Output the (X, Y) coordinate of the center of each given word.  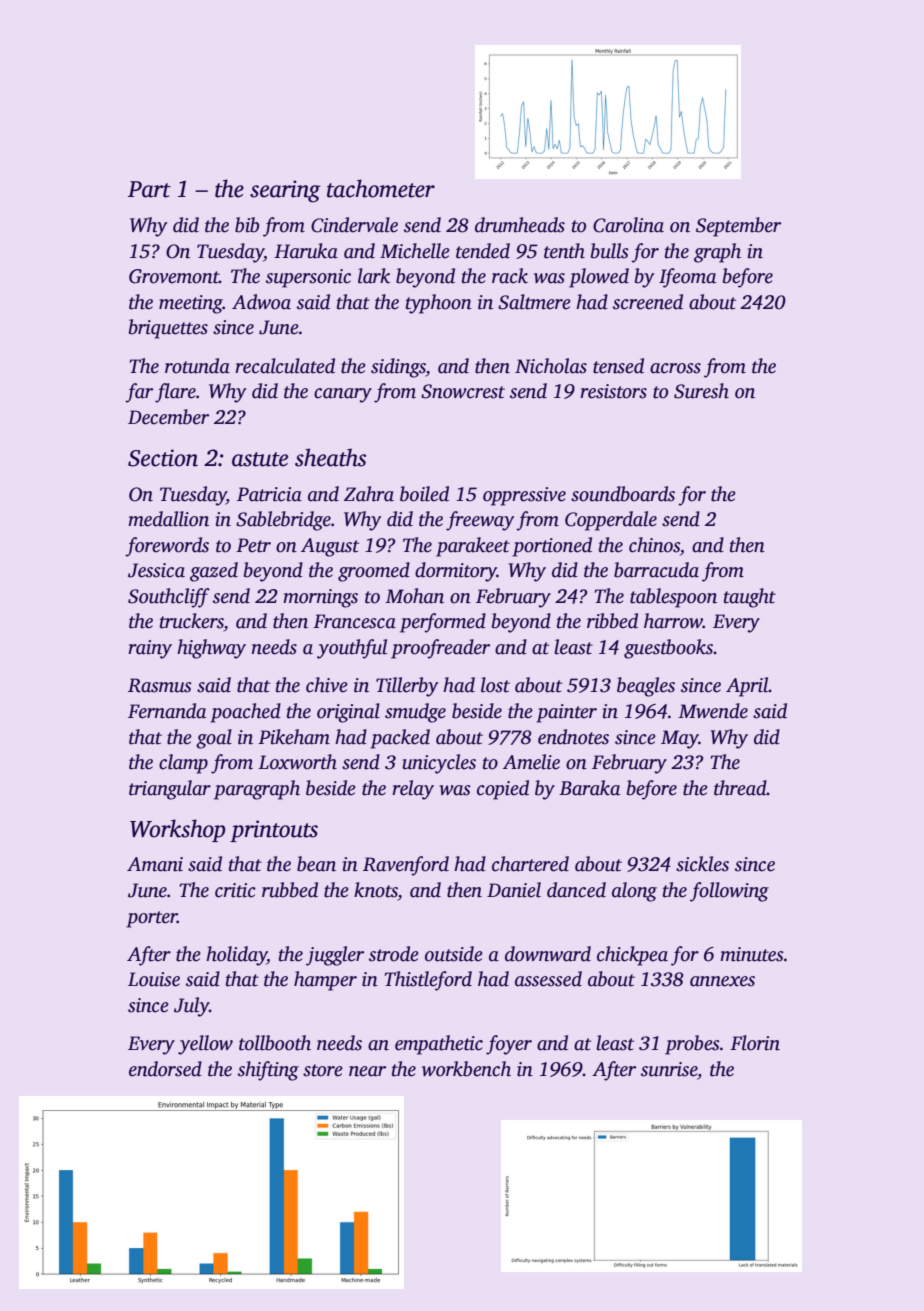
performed (443, 623)
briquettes (168, 329)
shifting (268, 1071)
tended (483, 251)
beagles (646, 687)
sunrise (669, 1069)
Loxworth (297, 762)
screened (648, 302)
